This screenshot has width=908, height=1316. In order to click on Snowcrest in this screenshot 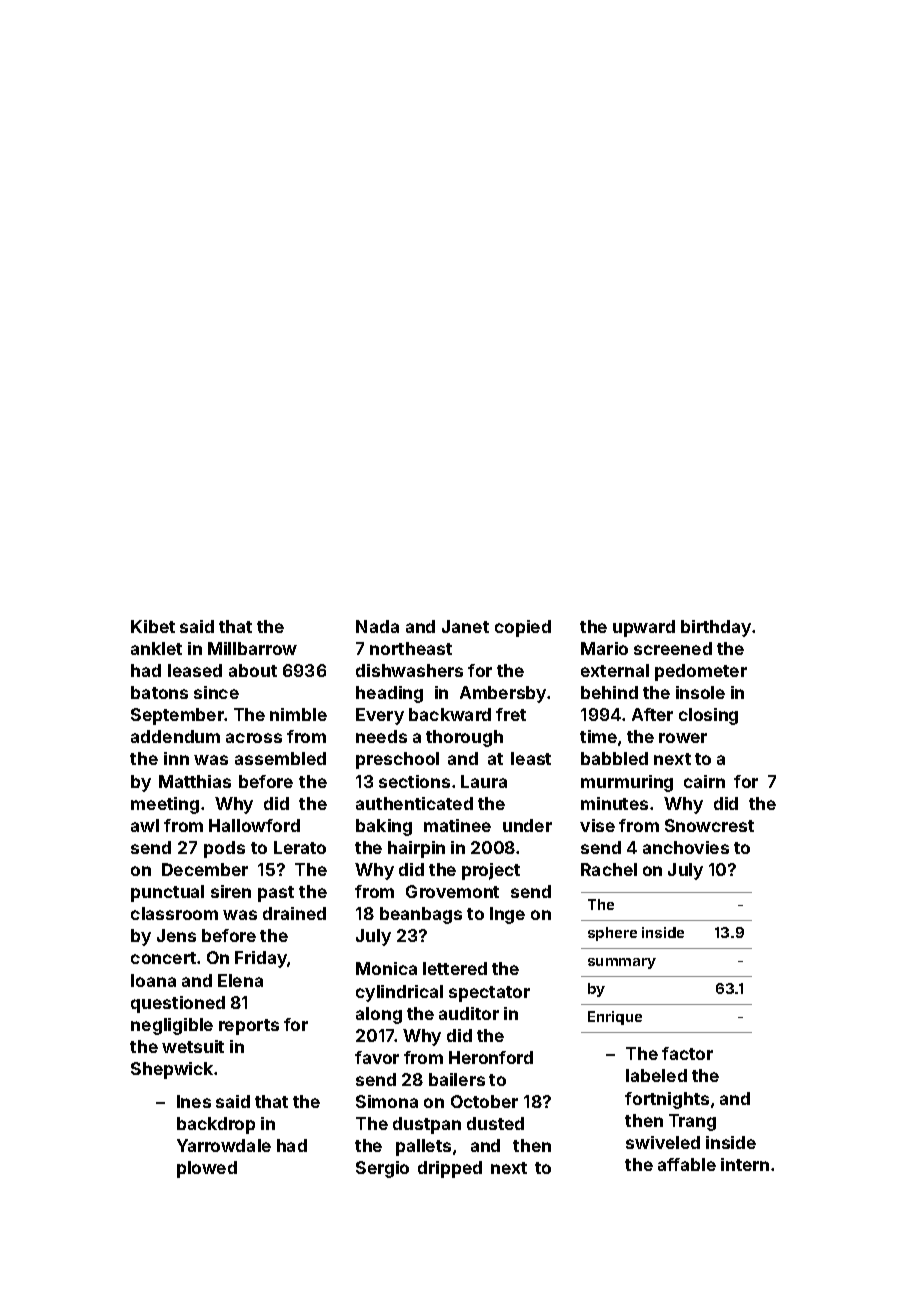, I will do `click(709, 825)`.
